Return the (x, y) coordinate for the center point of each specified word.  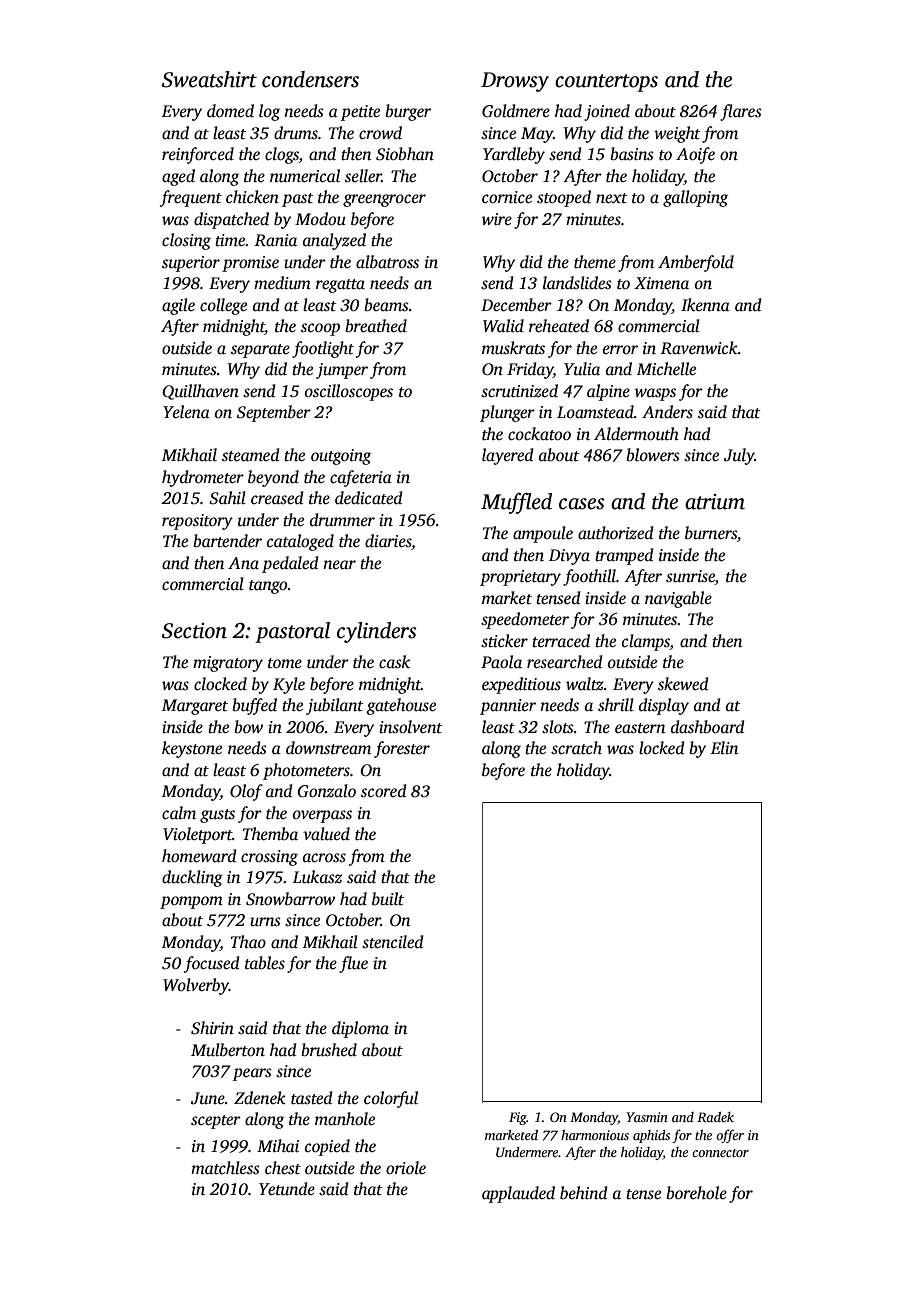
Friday (530, 370)
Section (194, 631)
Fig (518, 1118)
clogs (282, 155)
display (664, 706)
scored (383, 791)
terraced (561, 641)
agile (178, 306)
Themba (270, 834)
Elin (724, 748)
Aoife (695, 155)
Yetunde (287, 1189)
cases (582, 504)
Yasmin (647, 1117)
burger (408, 112)
